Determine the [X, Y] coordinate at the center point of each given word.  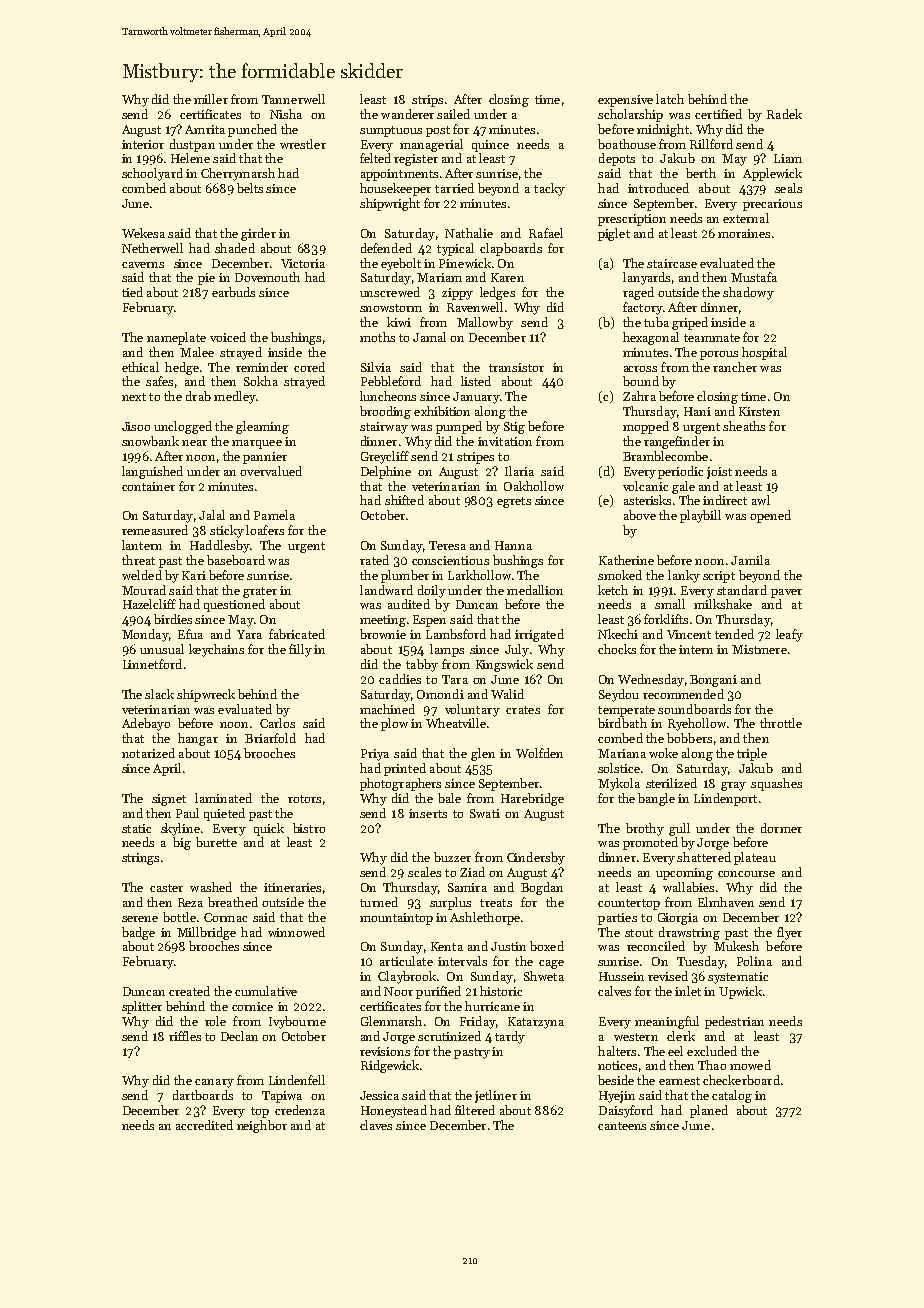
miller [211, 99]
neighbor [262, 1126]
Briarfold [270, 738]
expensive [625, 101]
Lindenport [725, 799]
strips [427, 101]
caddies [400, 679]
